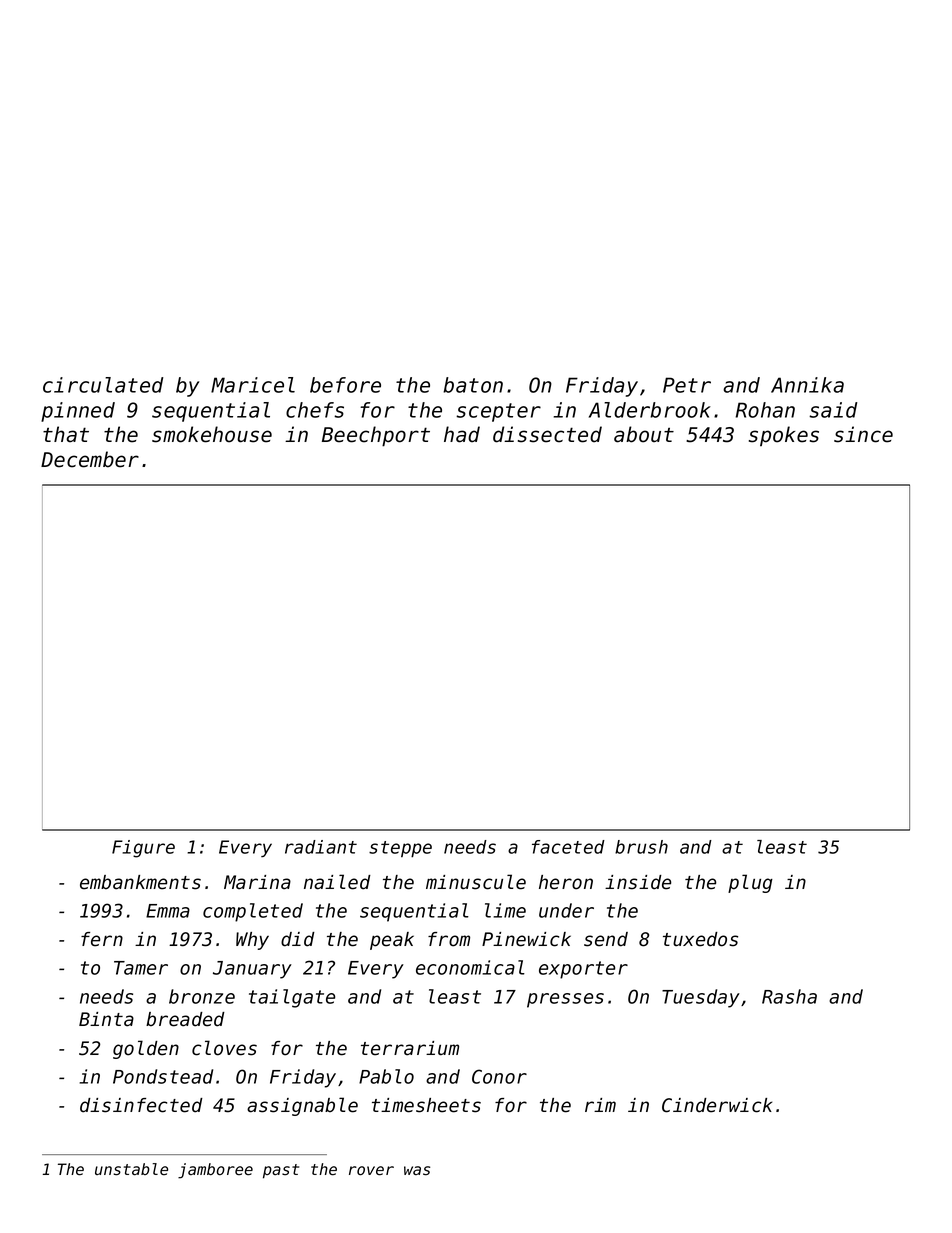  What do you see at coordinates (131, 1169) in the screenshot?
I see `unstable` at bounding box center [131, 1169].
